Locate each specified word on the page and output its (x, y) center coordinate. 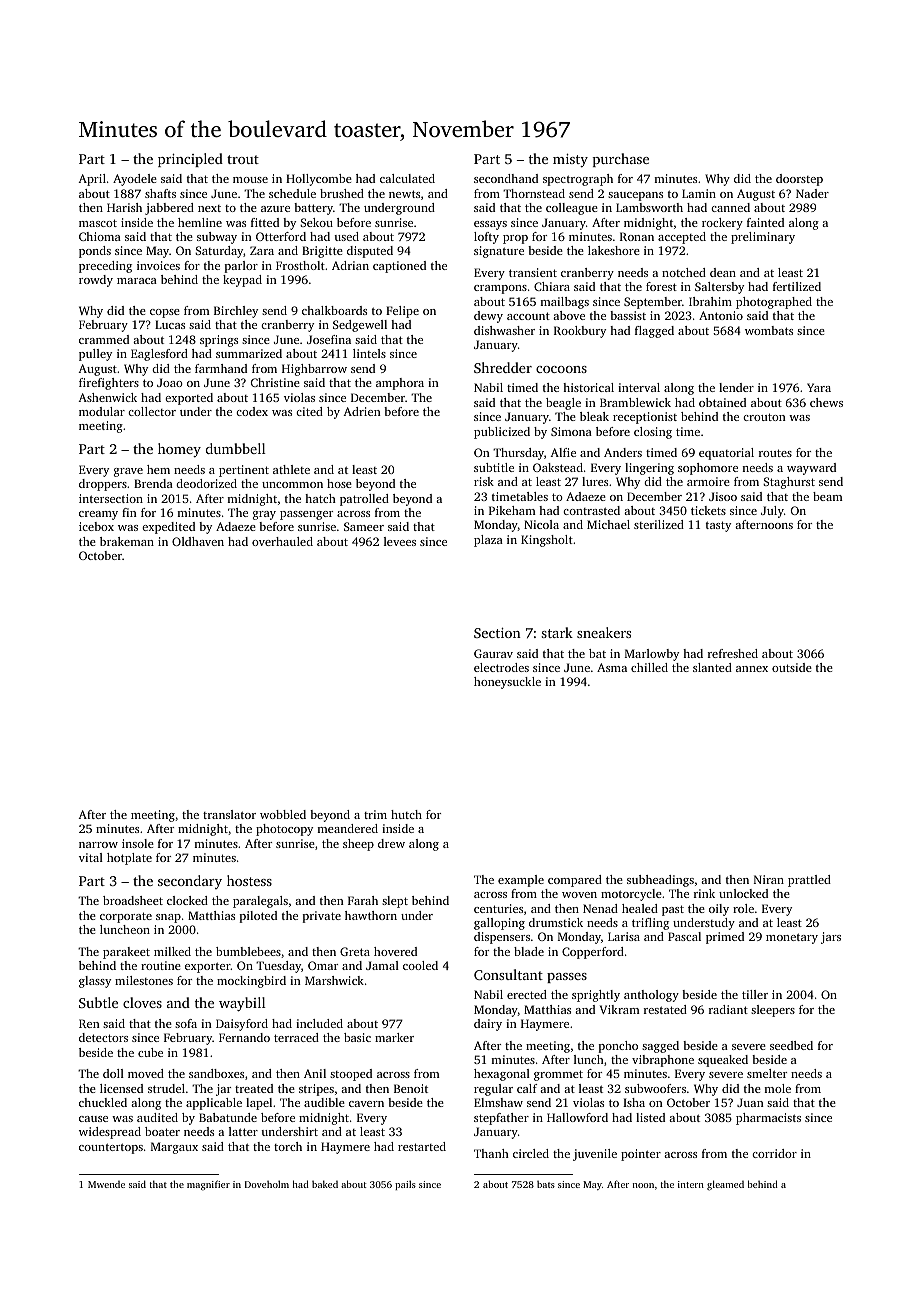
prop (515, 239)
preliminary (763, 238)
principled (190, 160)
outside (792, 667)
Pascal (684, 936)
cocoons (561, 369)
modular (102, 411)
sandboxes (216, 1073)
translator (229, 814)
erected (527, 994)
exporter (208, 967)
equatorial (726, 454)
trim (375, 814)
